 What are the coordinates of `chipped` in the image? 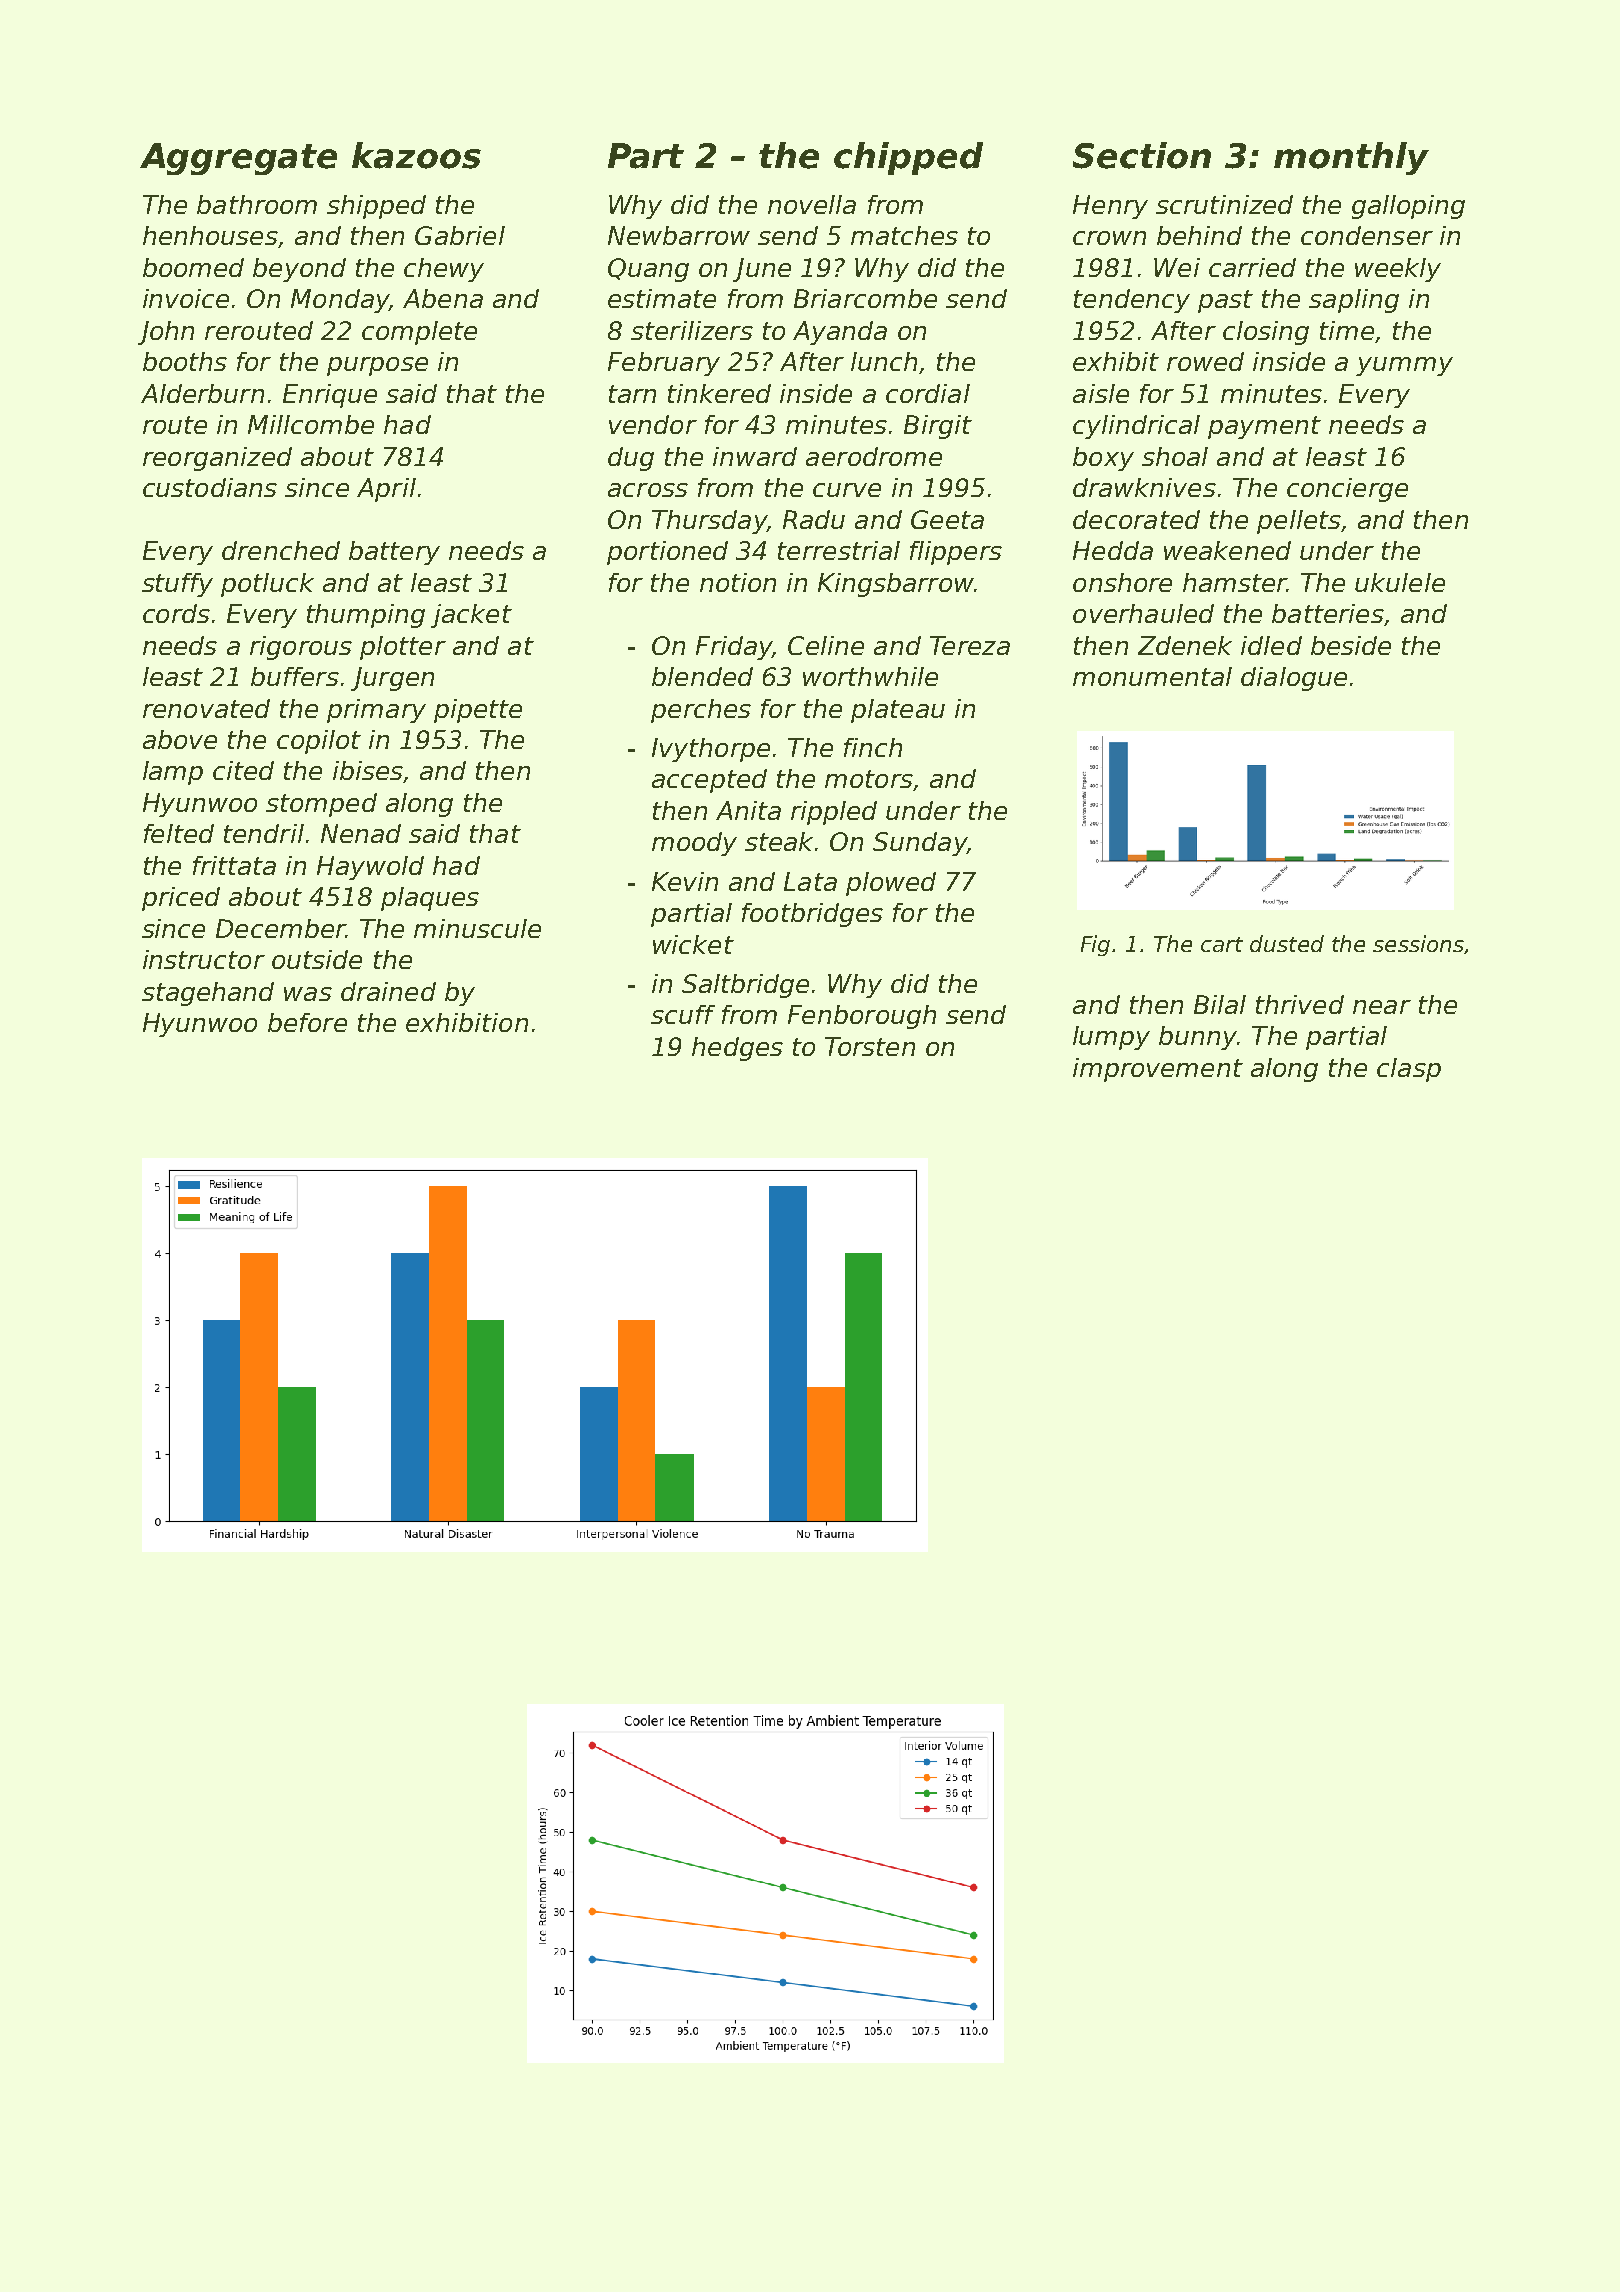 It's located at (908, 158).
